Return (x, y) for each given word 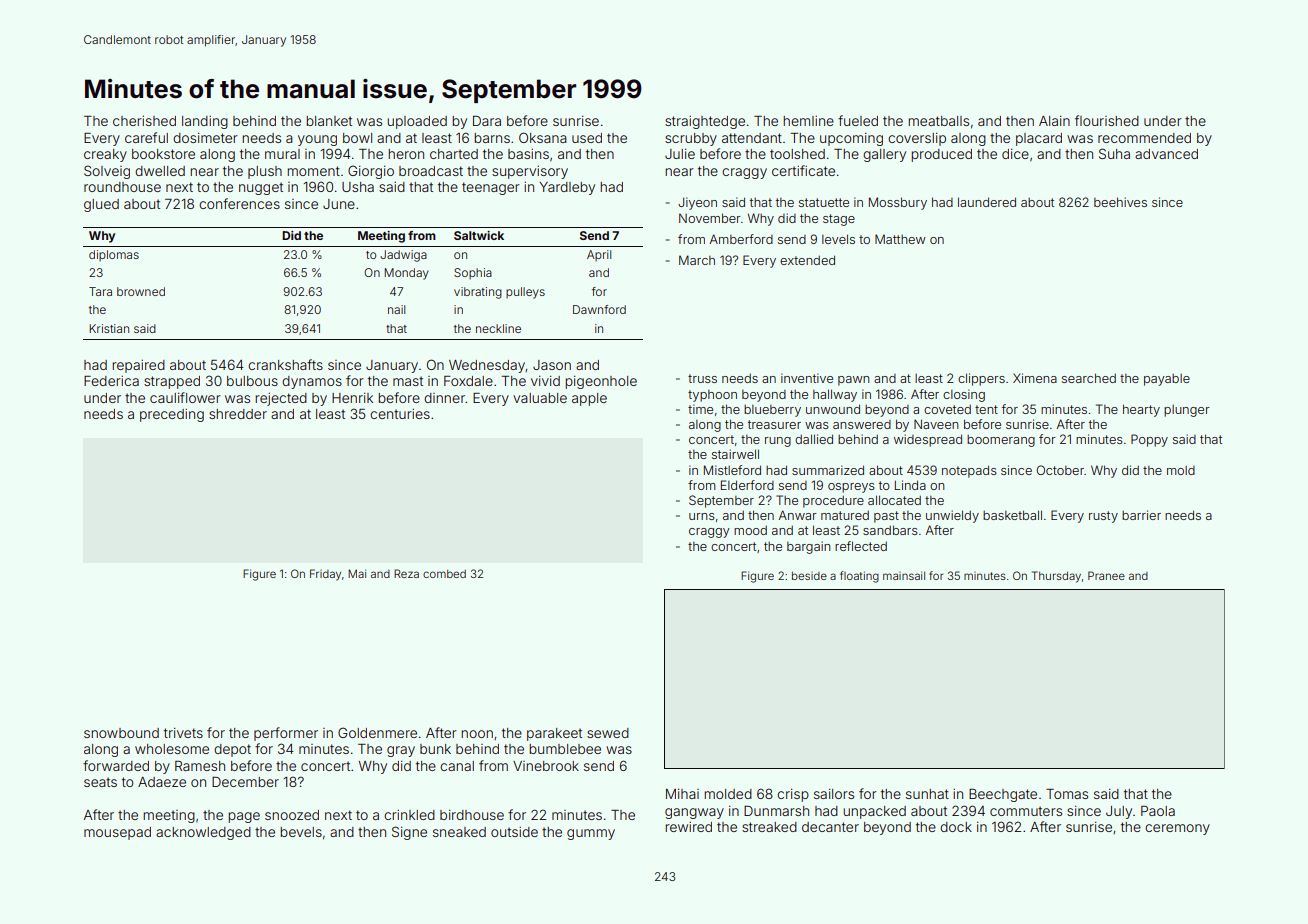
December (245, 781)
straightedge (705, 122)
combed (444, 574)
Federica (111, 381)
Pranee (1106, 575)
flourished (1107, 120)
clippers (981, 379)
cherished (144, 121)
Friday (325, 575)
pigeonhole (601, 382)
